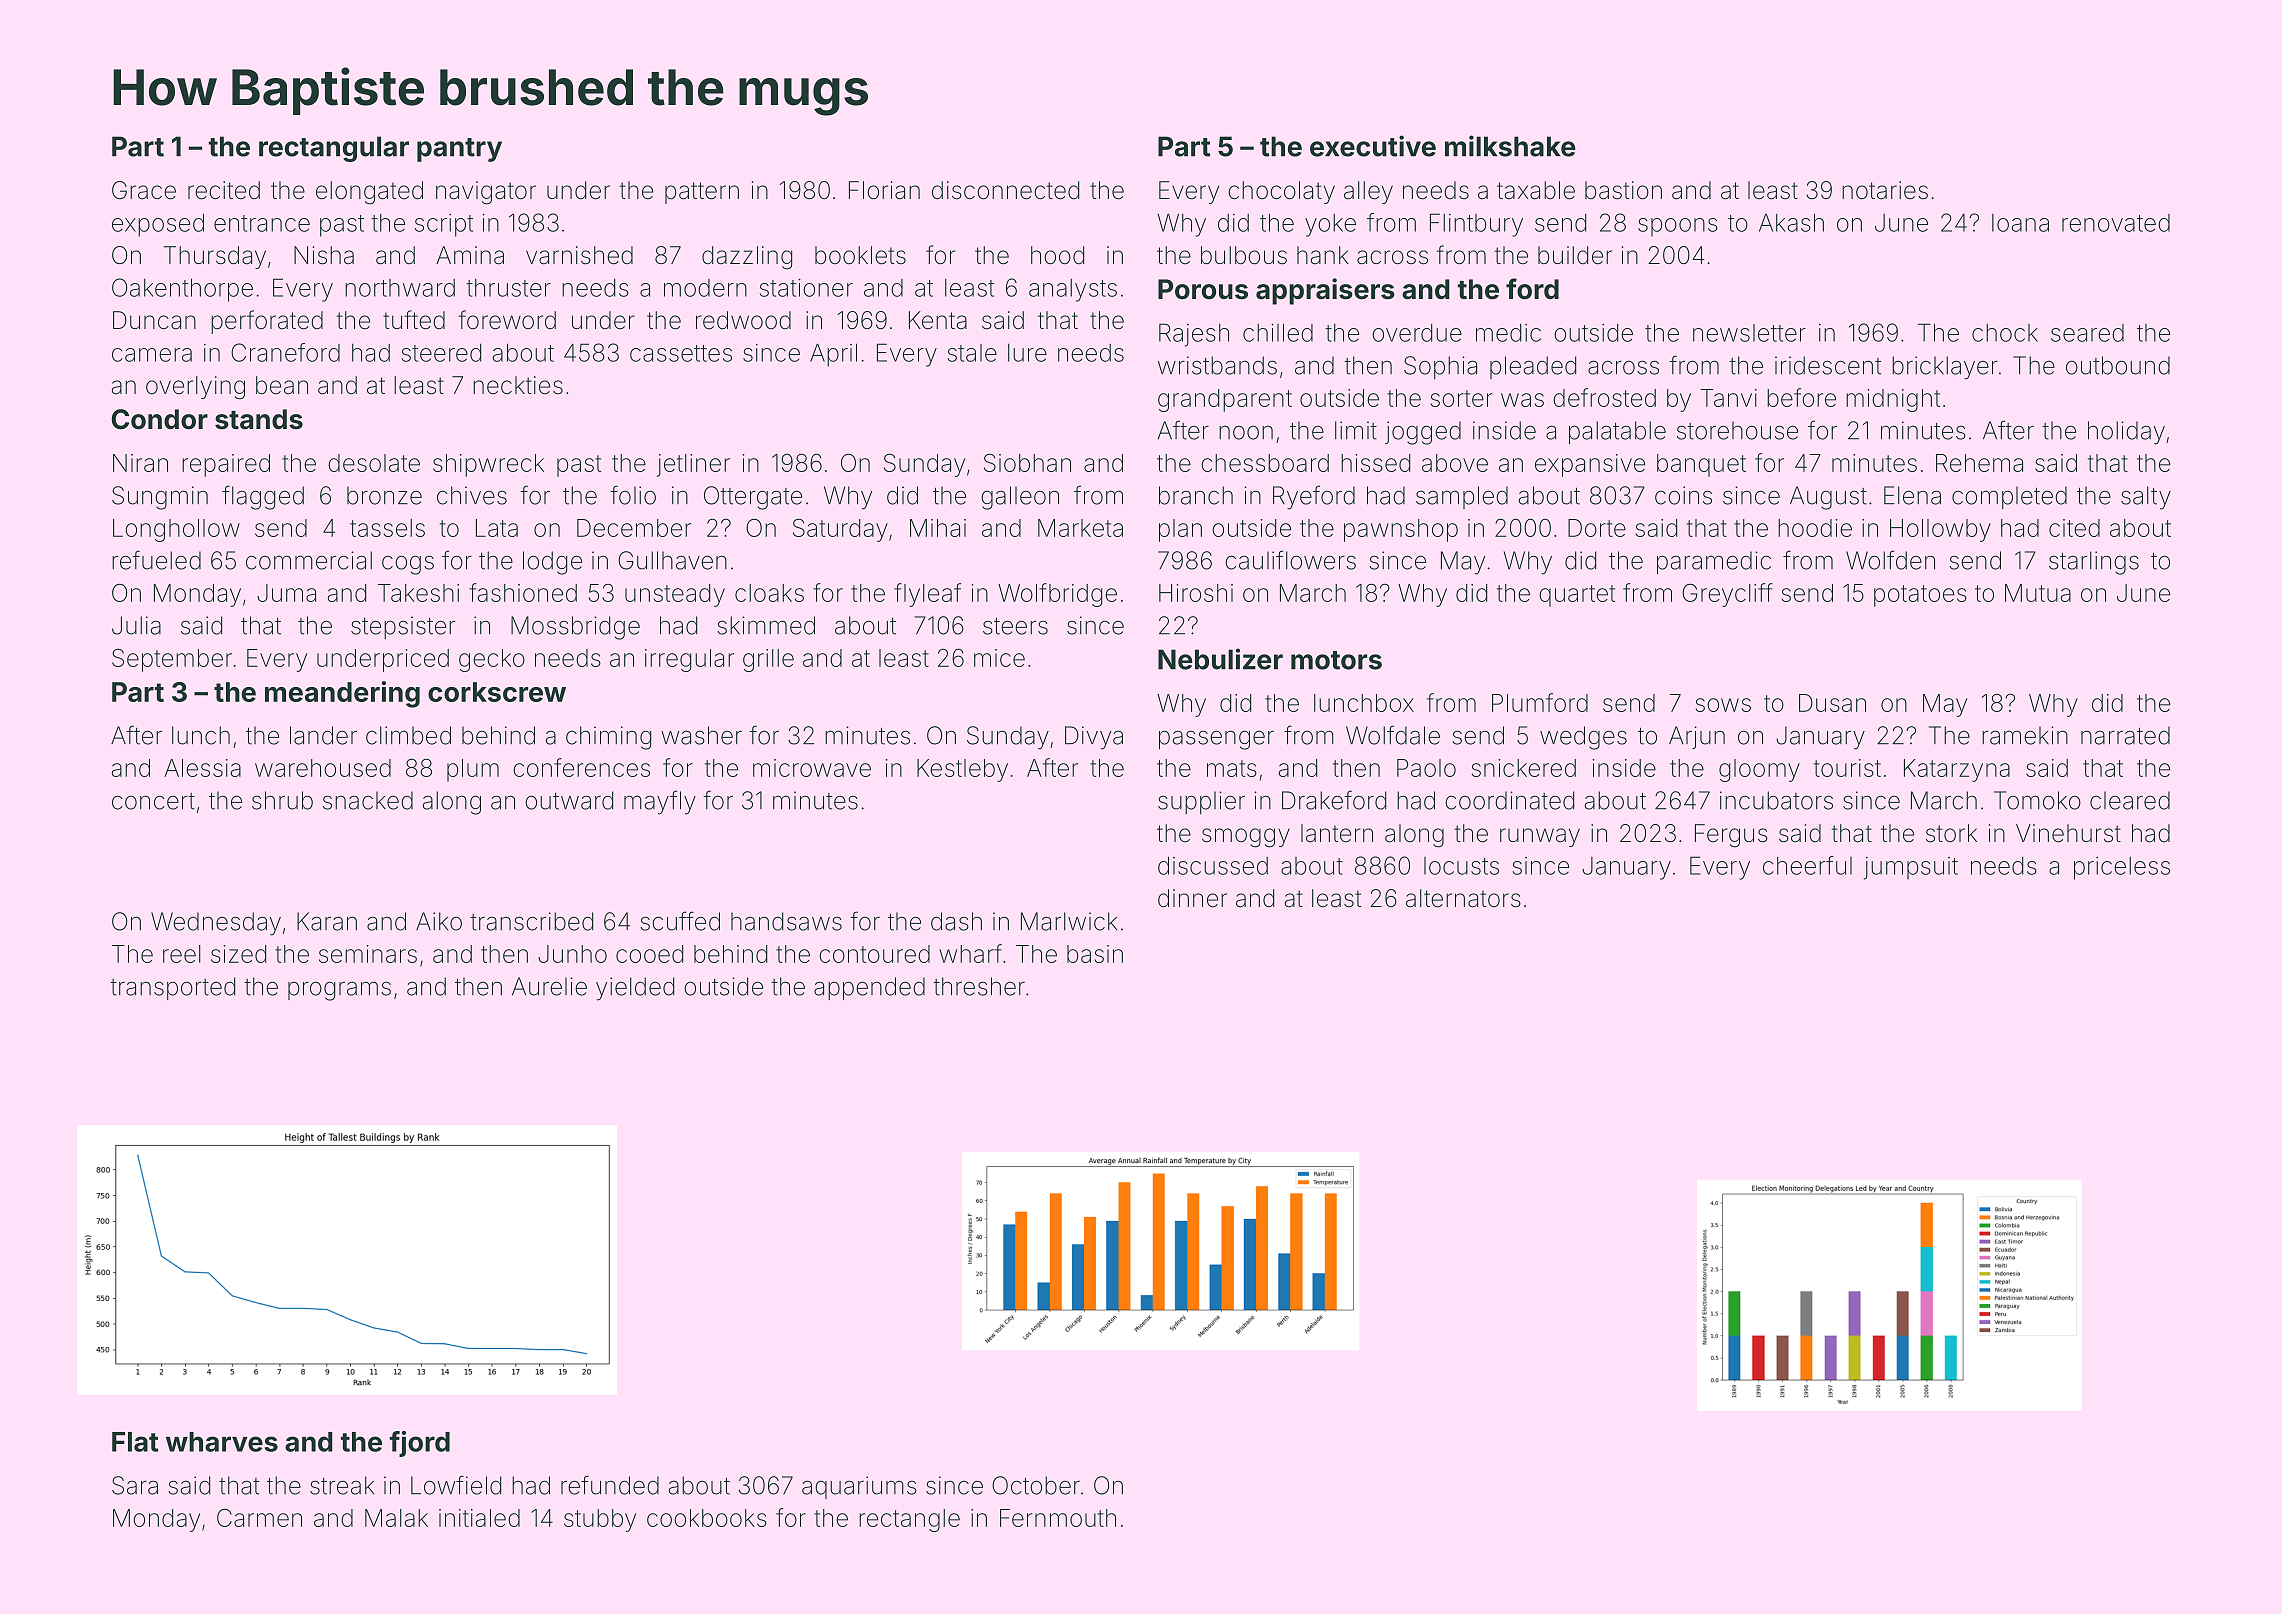  I want to click on Nebulizer, so click(1220, 659).
